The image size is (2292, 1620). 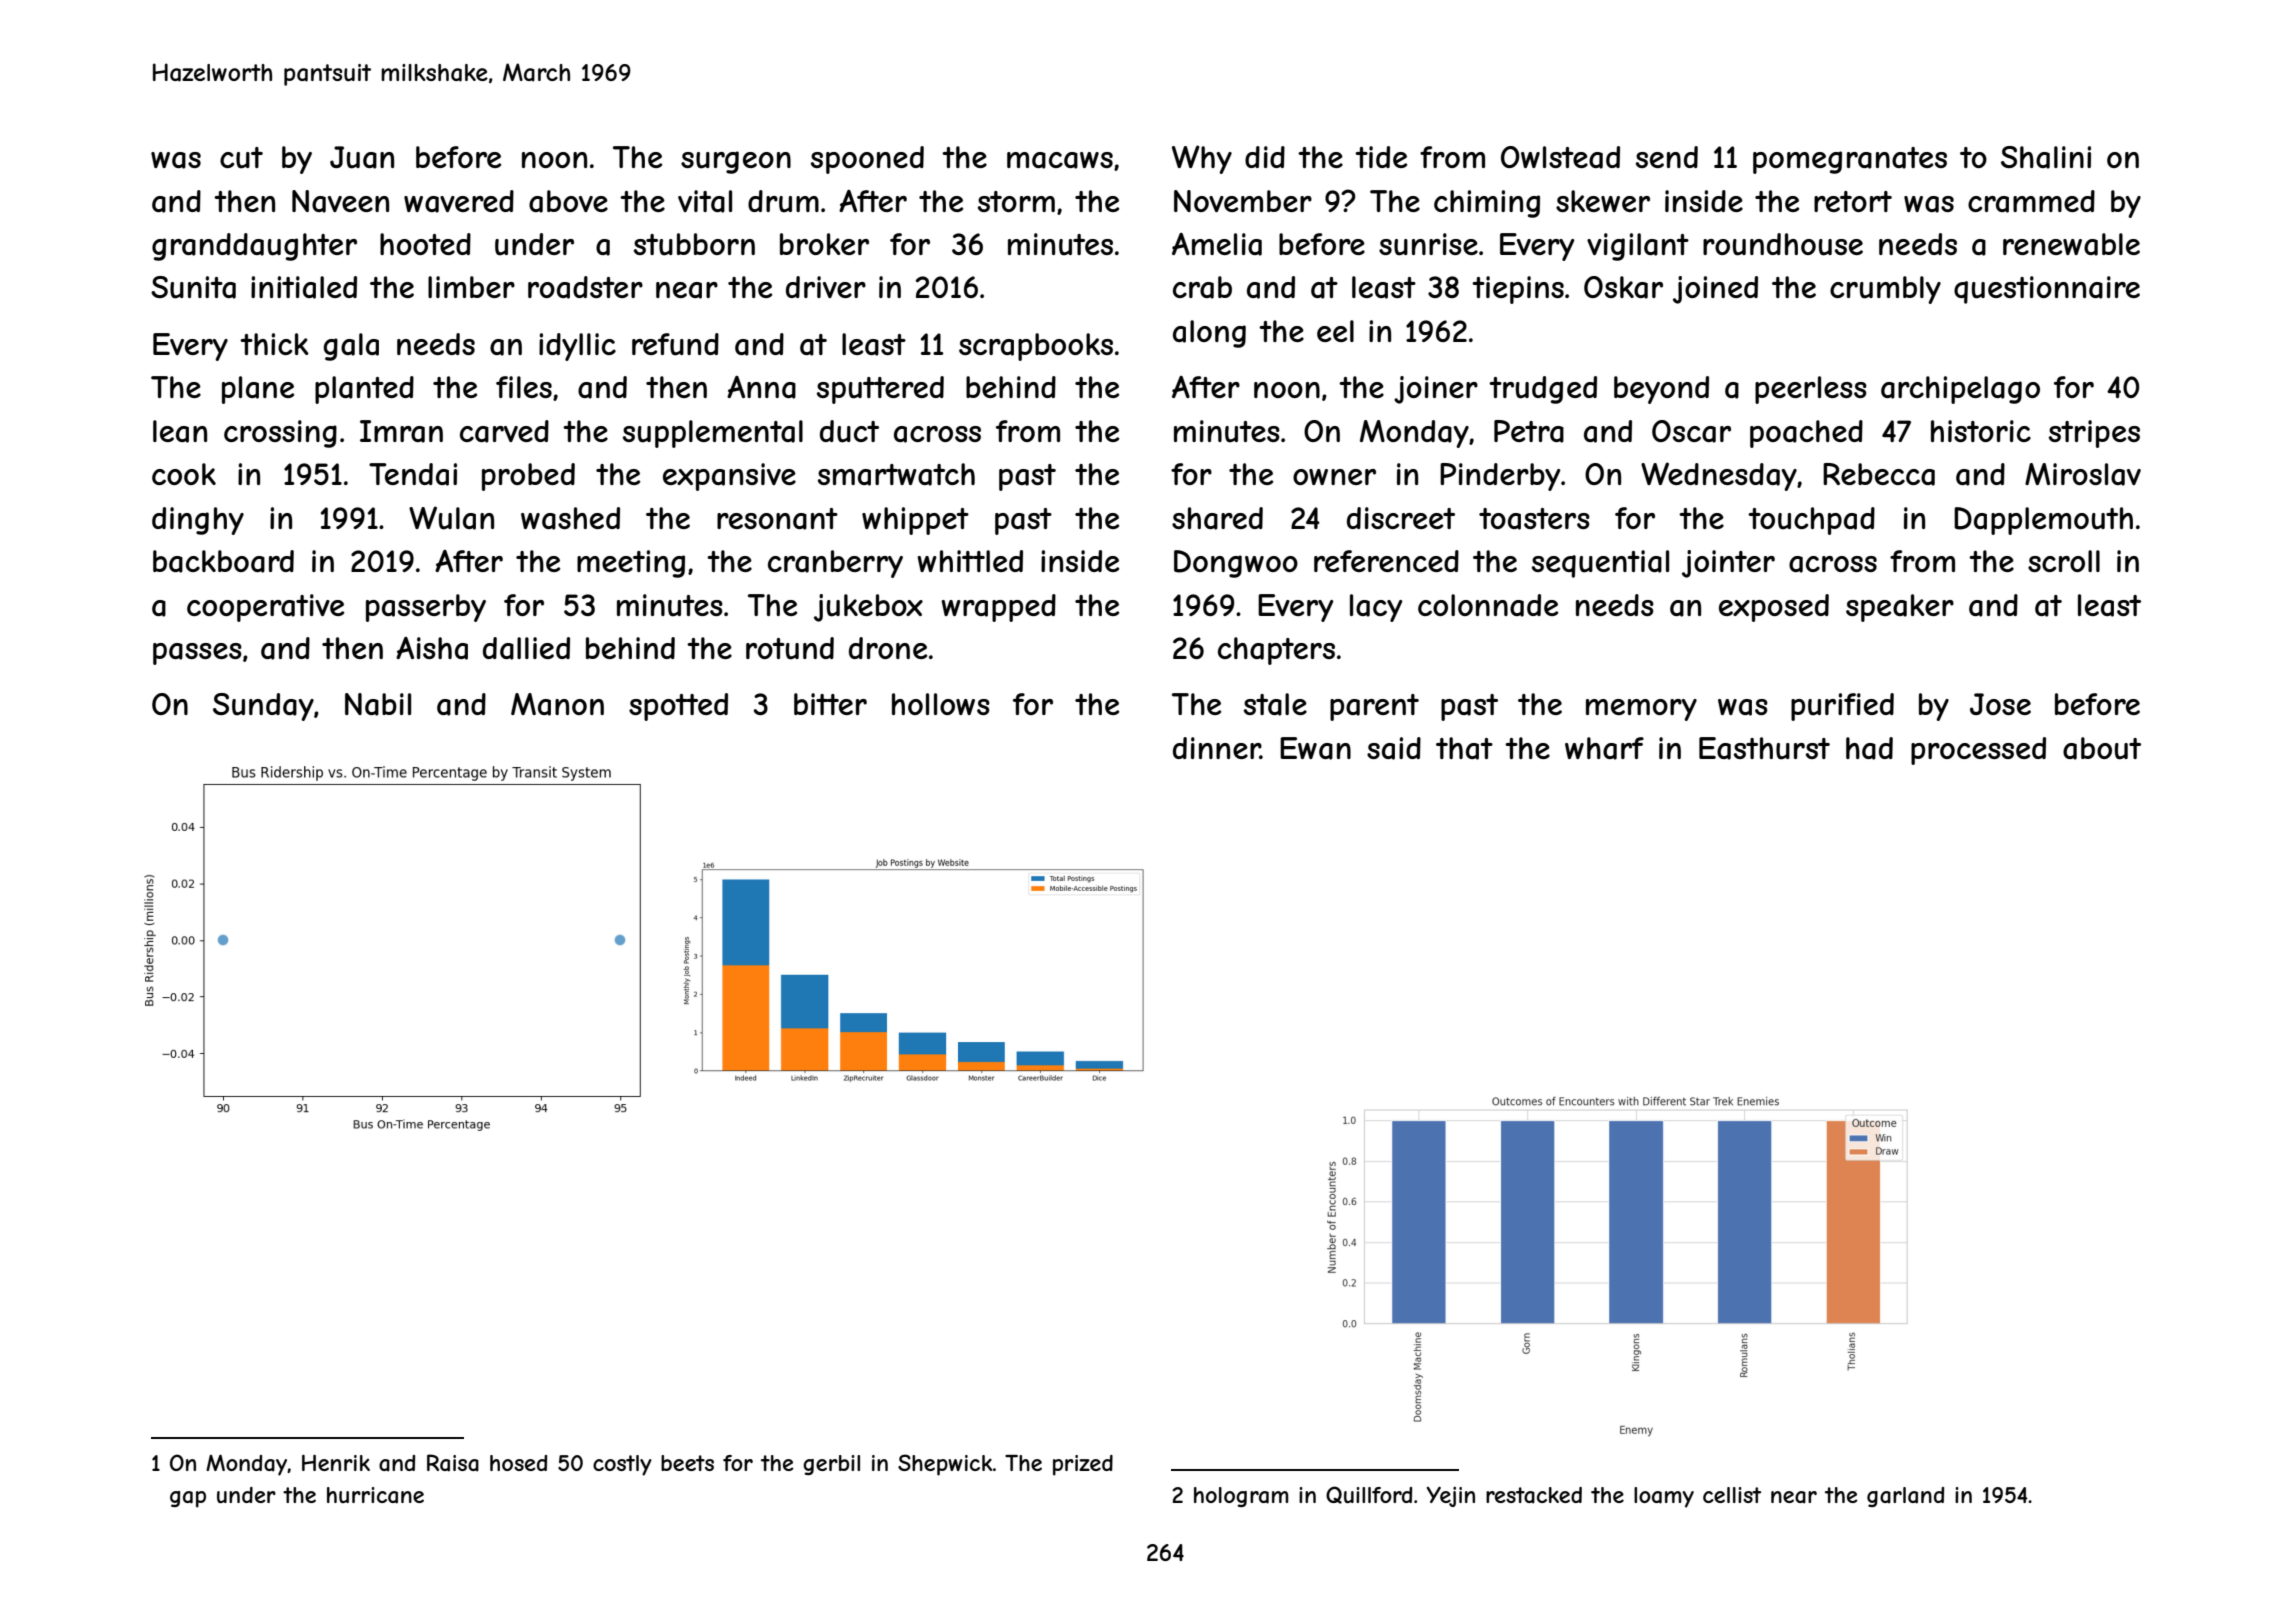 I want to click on Oskar, so click(x=1623, y=287).
